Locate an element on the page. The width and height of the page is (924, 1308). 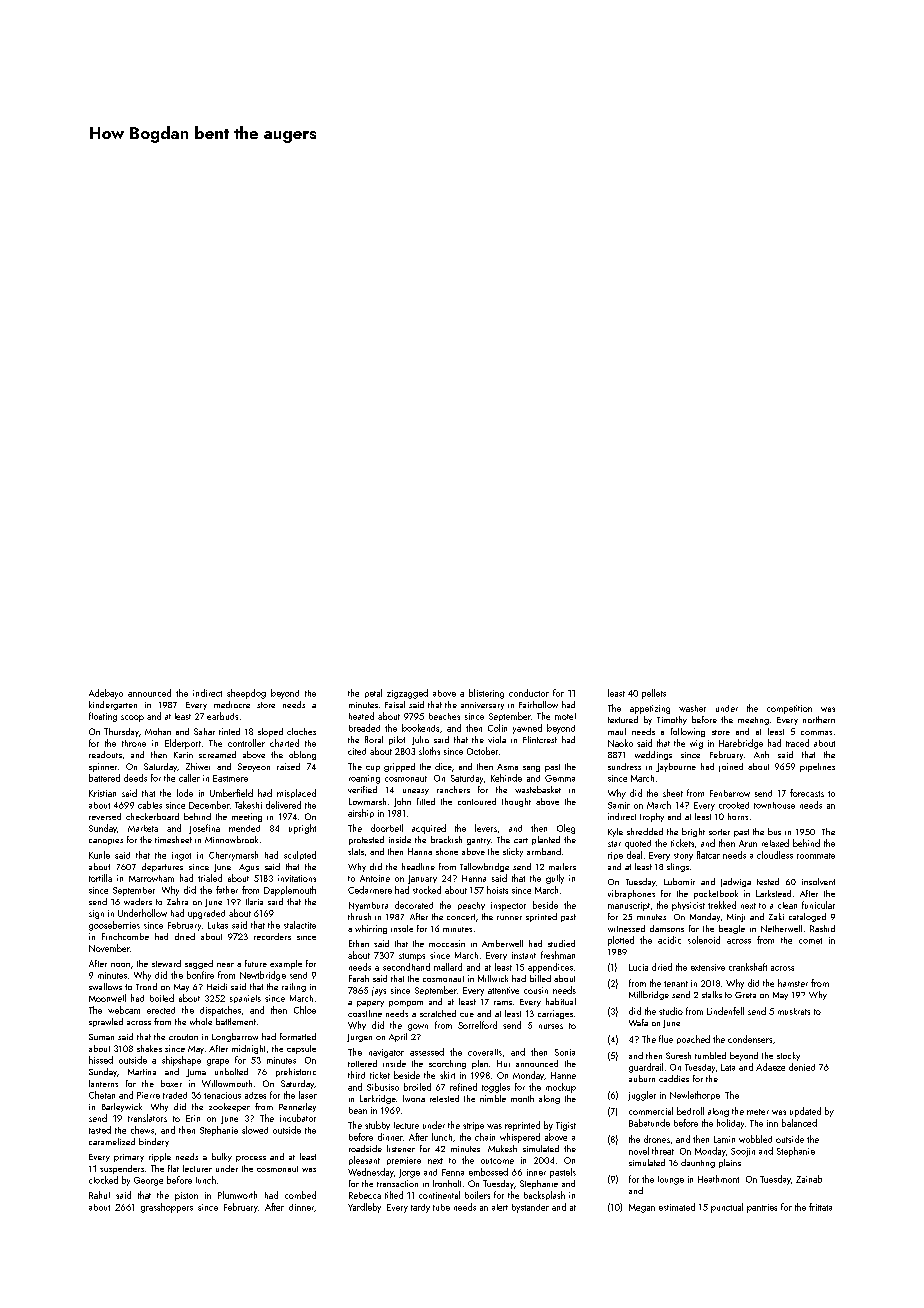
Heathmont is located at coordinates (718, 1179).
